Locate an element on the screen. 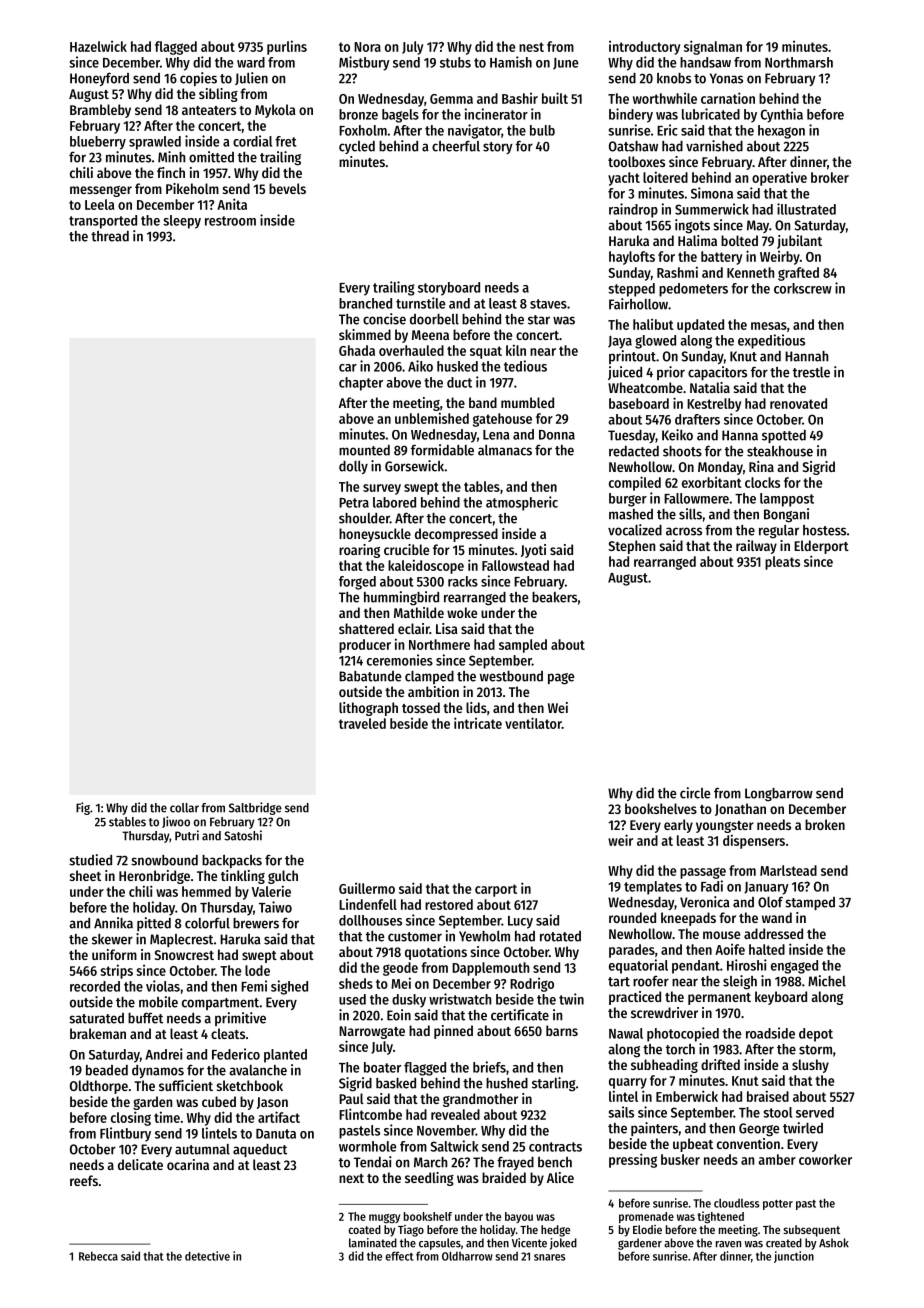  crucible is located at coordinates (406, 549).
